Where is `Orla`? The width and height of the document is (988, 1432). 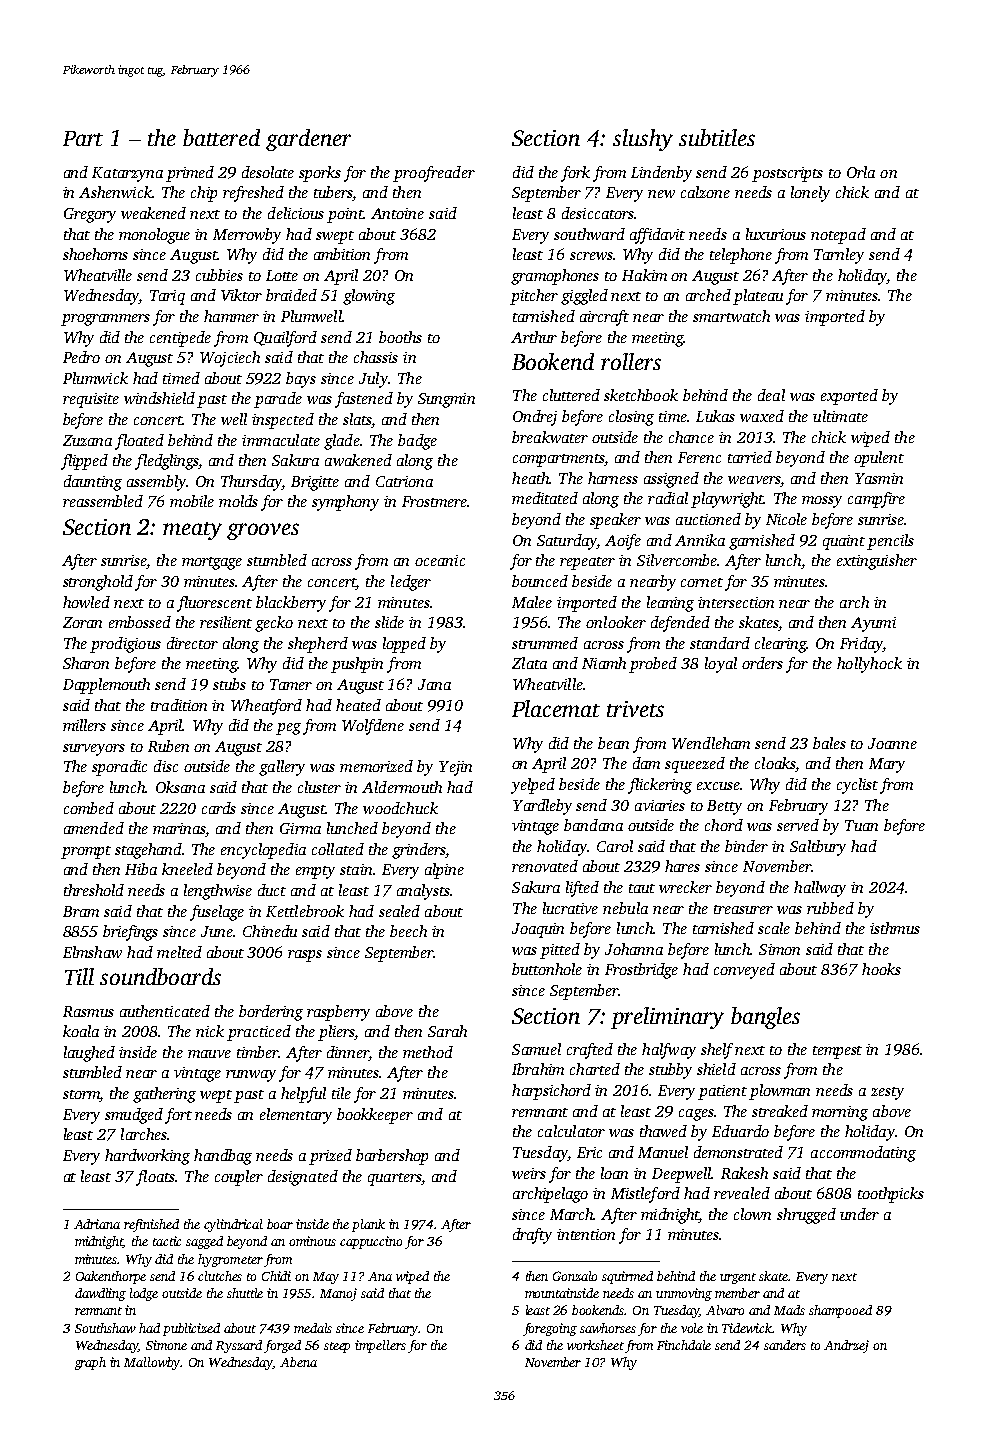
Orla is located at coordinates (861, 172).
